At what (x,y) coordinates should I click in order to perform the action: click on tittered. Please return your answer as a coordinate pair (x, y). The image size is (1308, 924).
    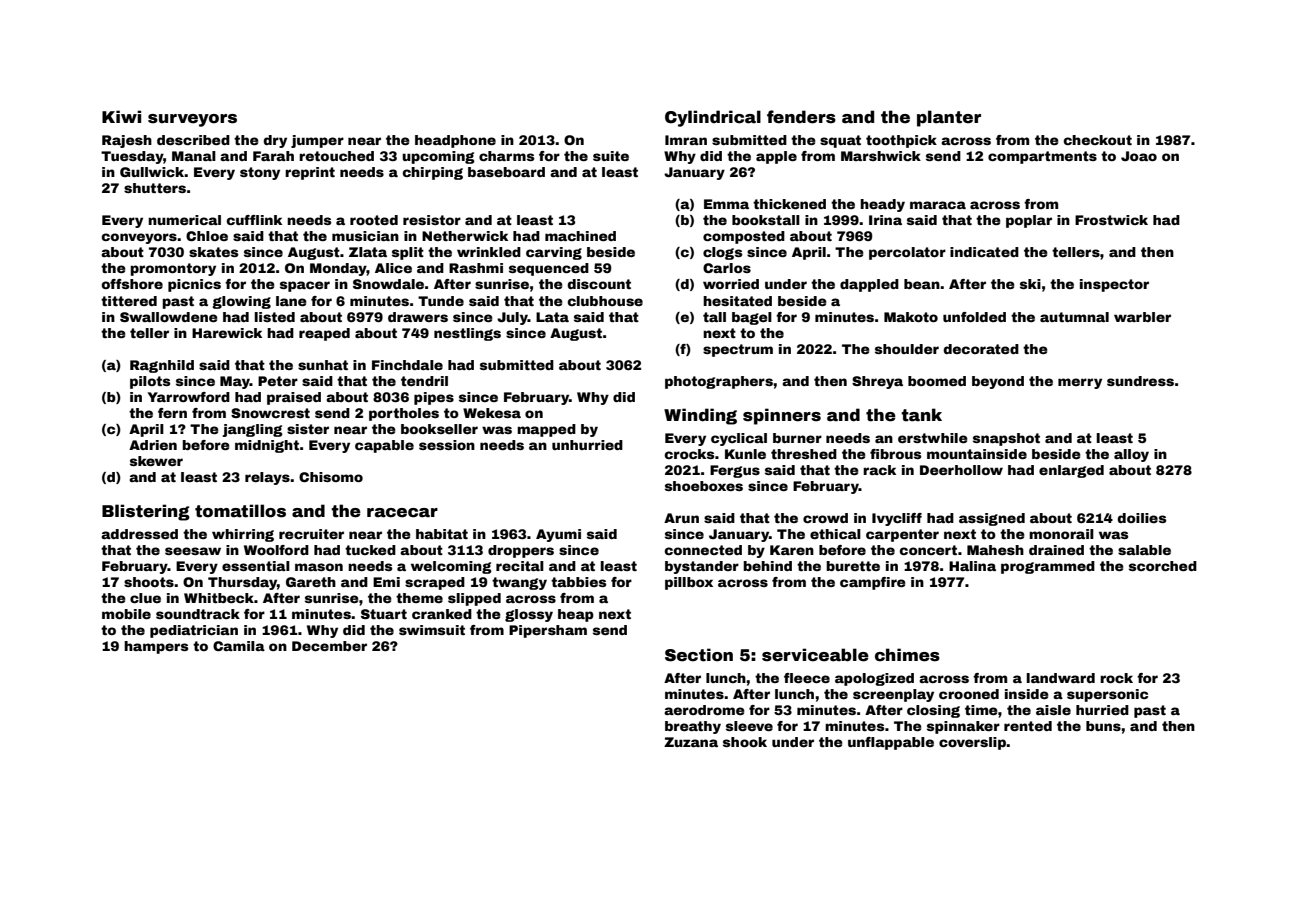
    Looking at the image, I should click on (129, 301).
